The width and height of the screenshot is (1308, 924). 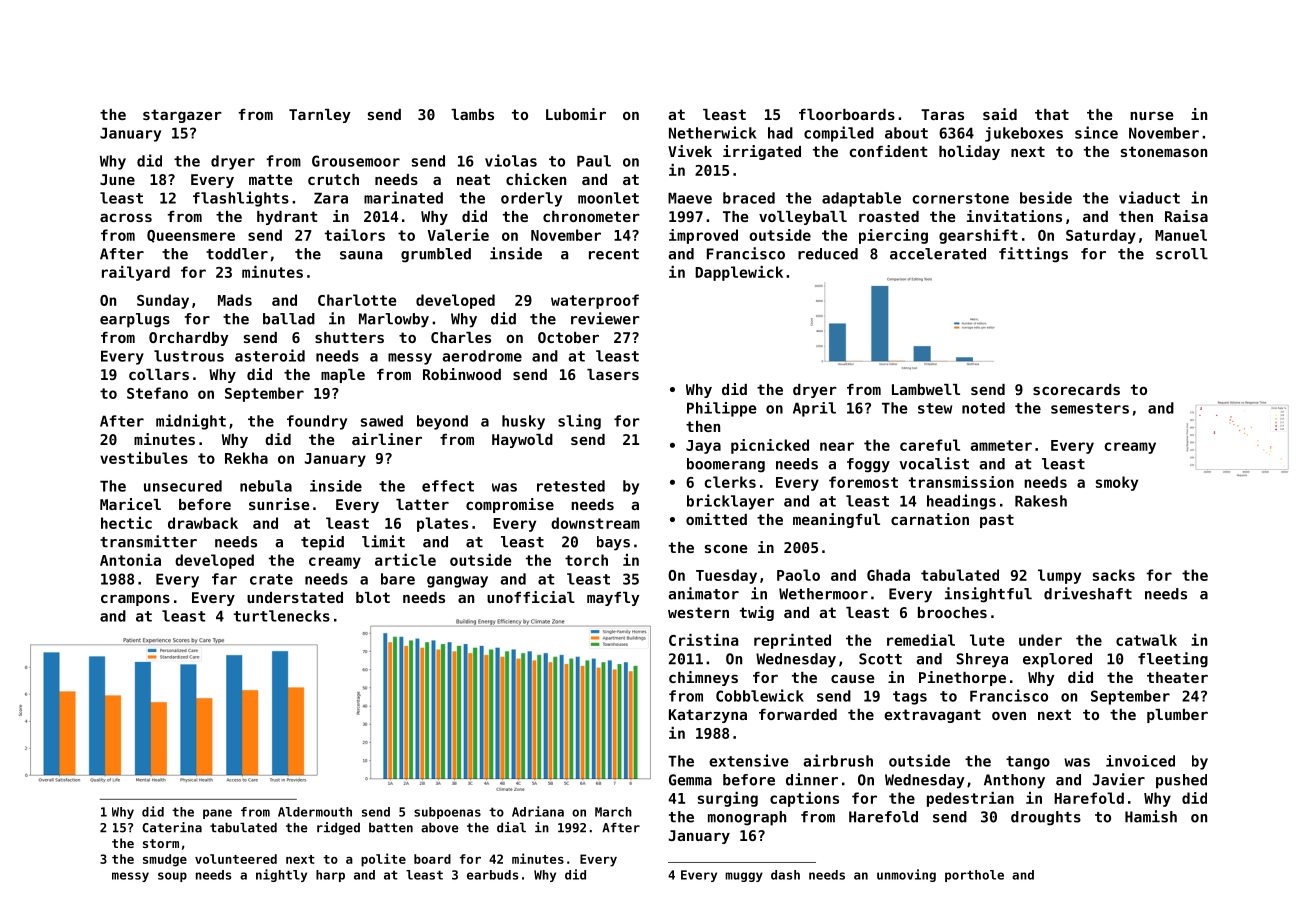 What do you see at coordinates (744, 877) in the screenshot?
I see `muggy` at bounding box center [744, 877].
